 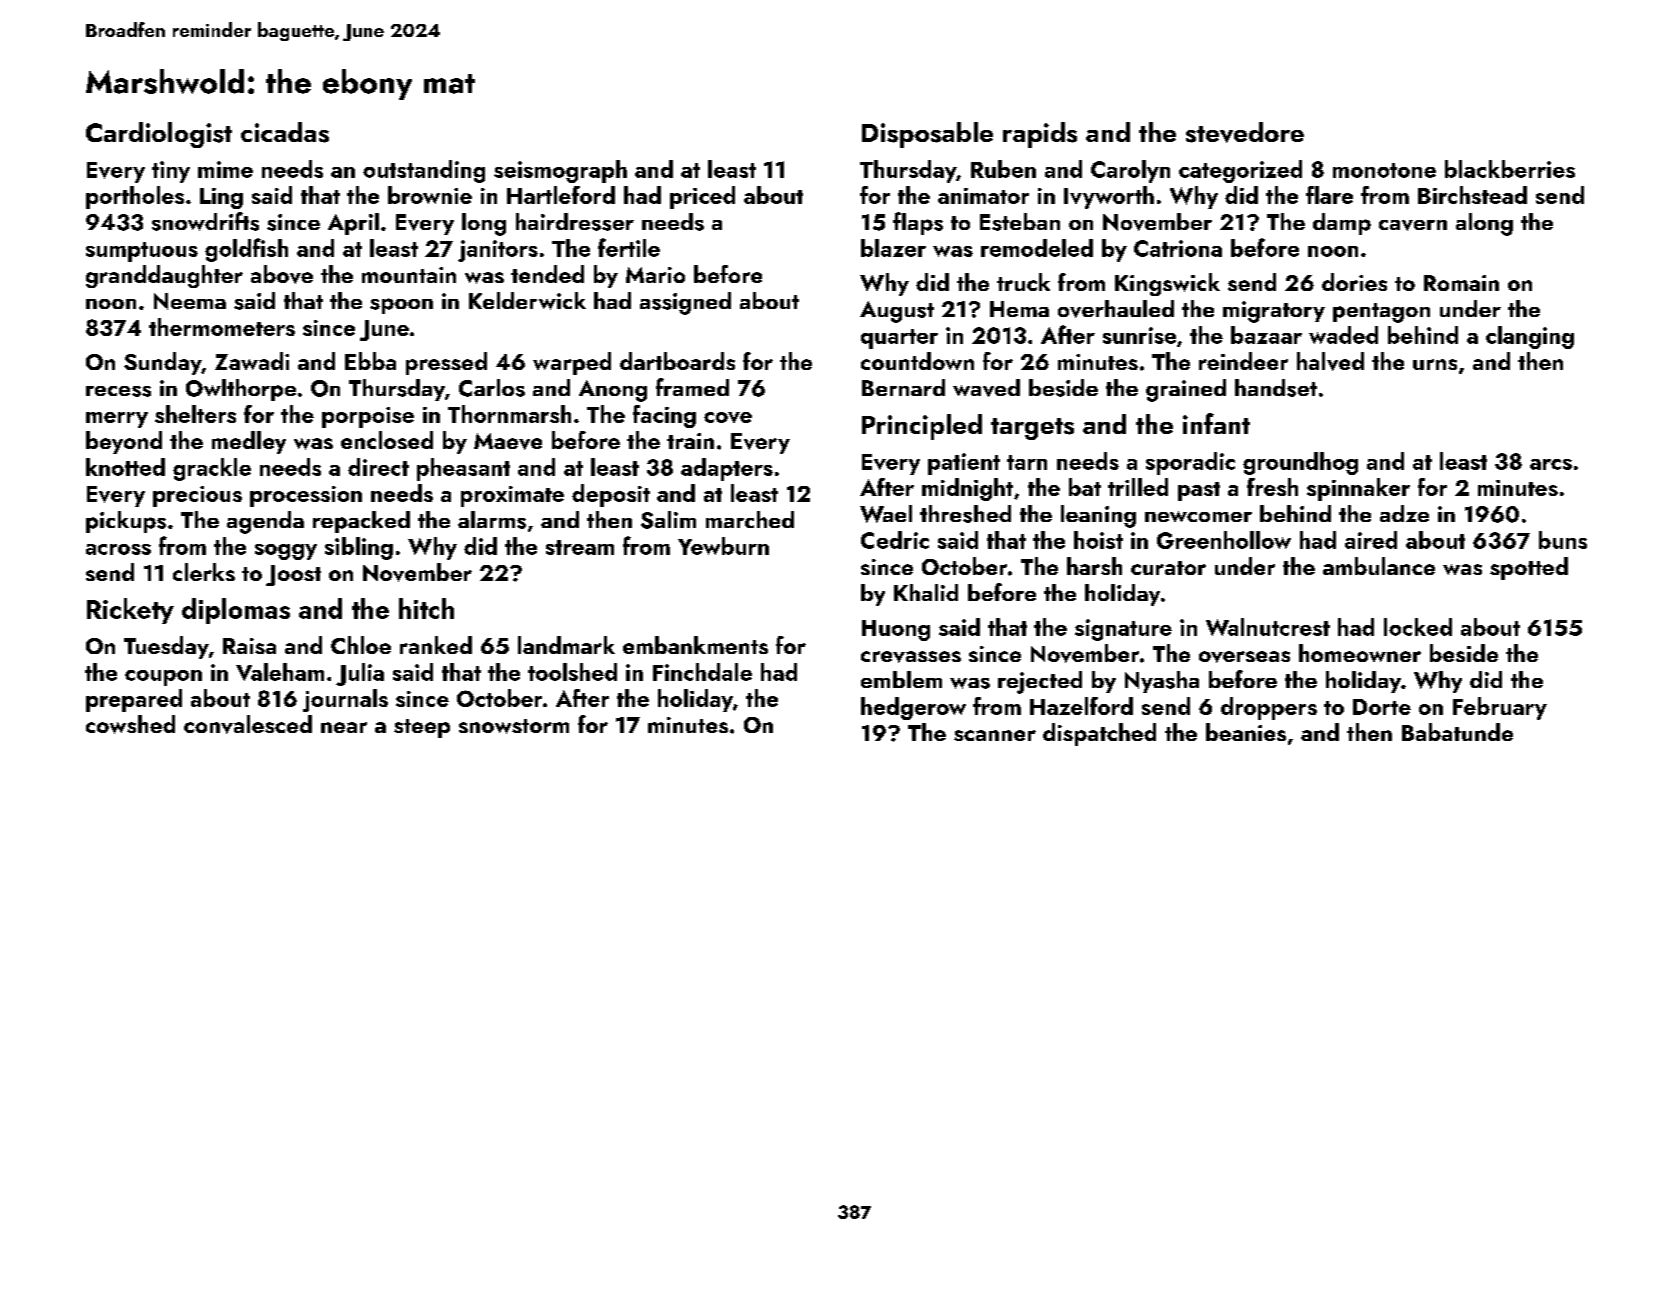 What do you see at coordinates (926, 592) in the image?
I see `Khalid` at bounding box center [926, 592].
